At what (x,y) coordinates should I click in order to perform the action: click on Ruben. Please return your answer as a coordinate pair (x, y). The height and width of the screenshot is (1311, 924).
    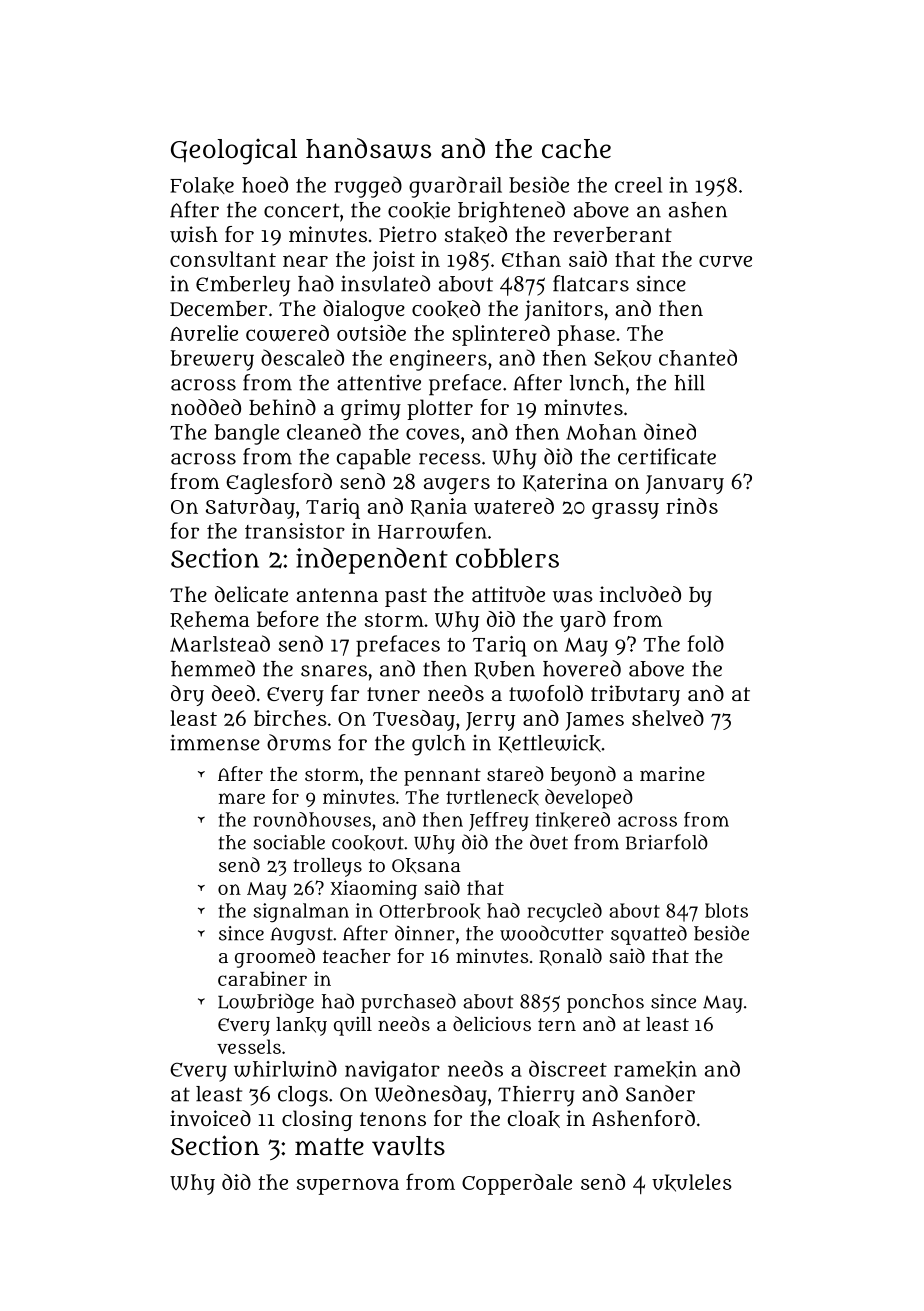
    Looking at the image, I should click on (505, 670).
